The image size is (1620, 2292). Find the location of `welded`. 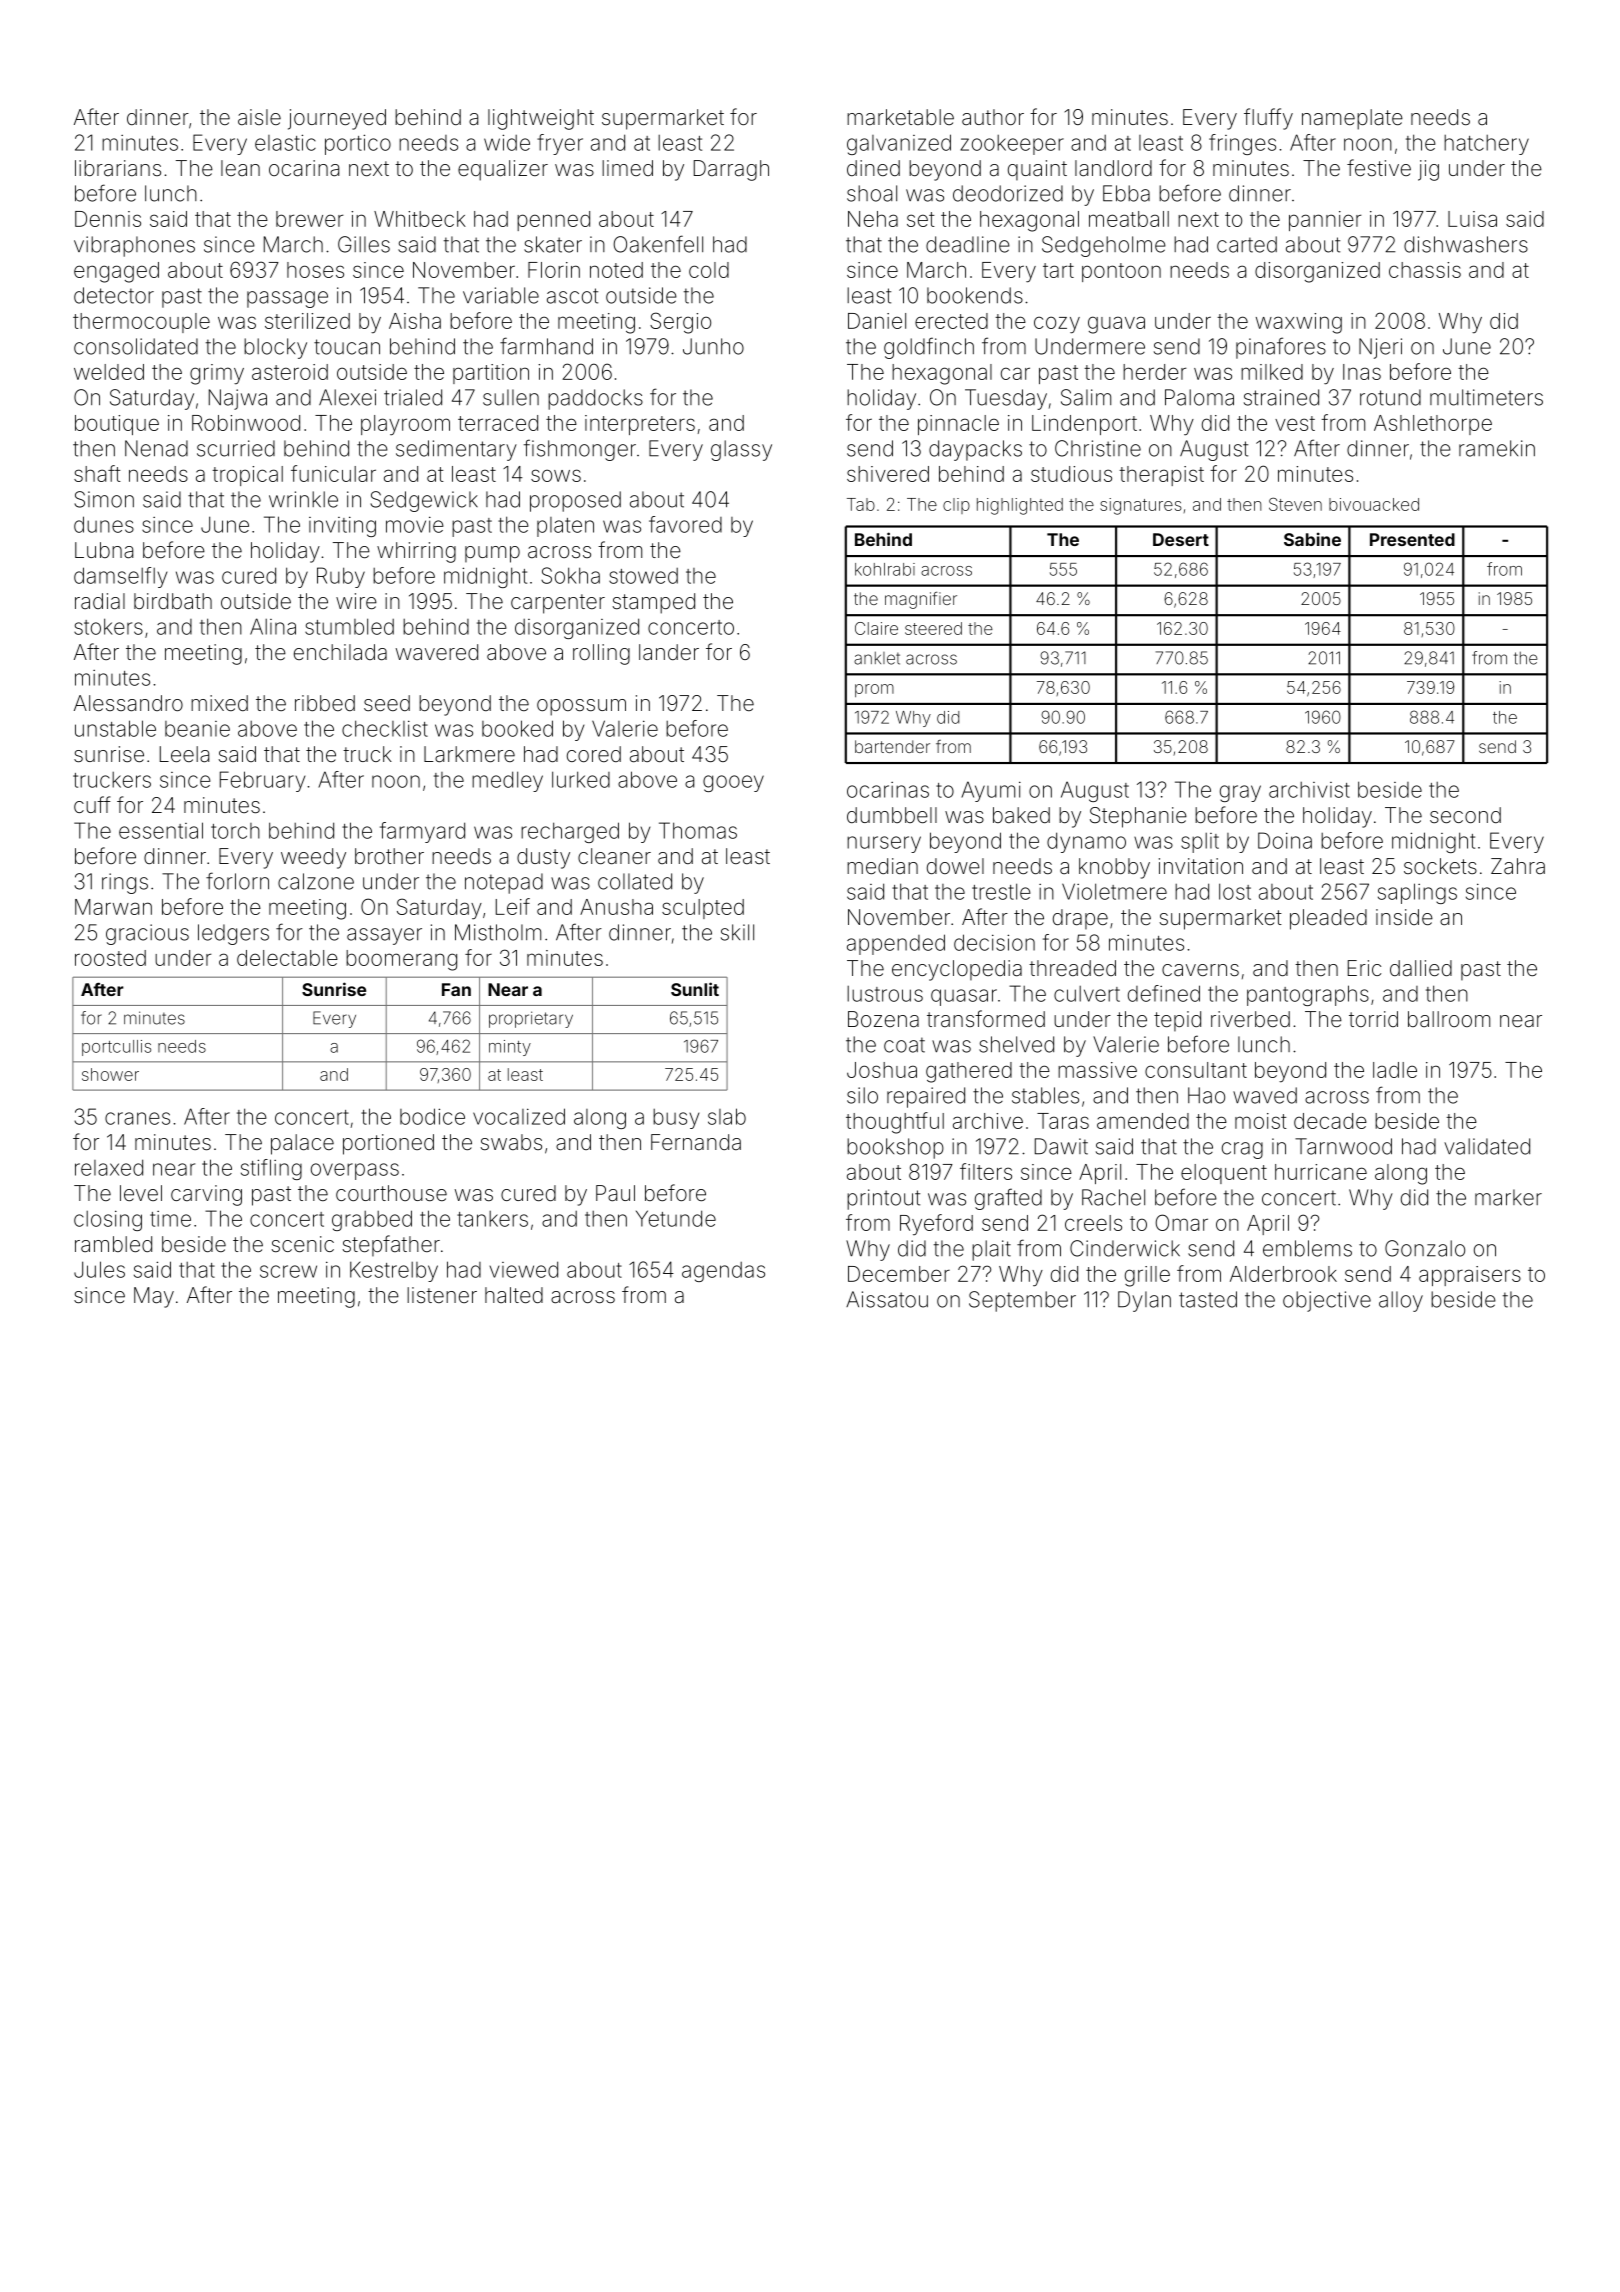

welded is located at coordinates (109, 372).
